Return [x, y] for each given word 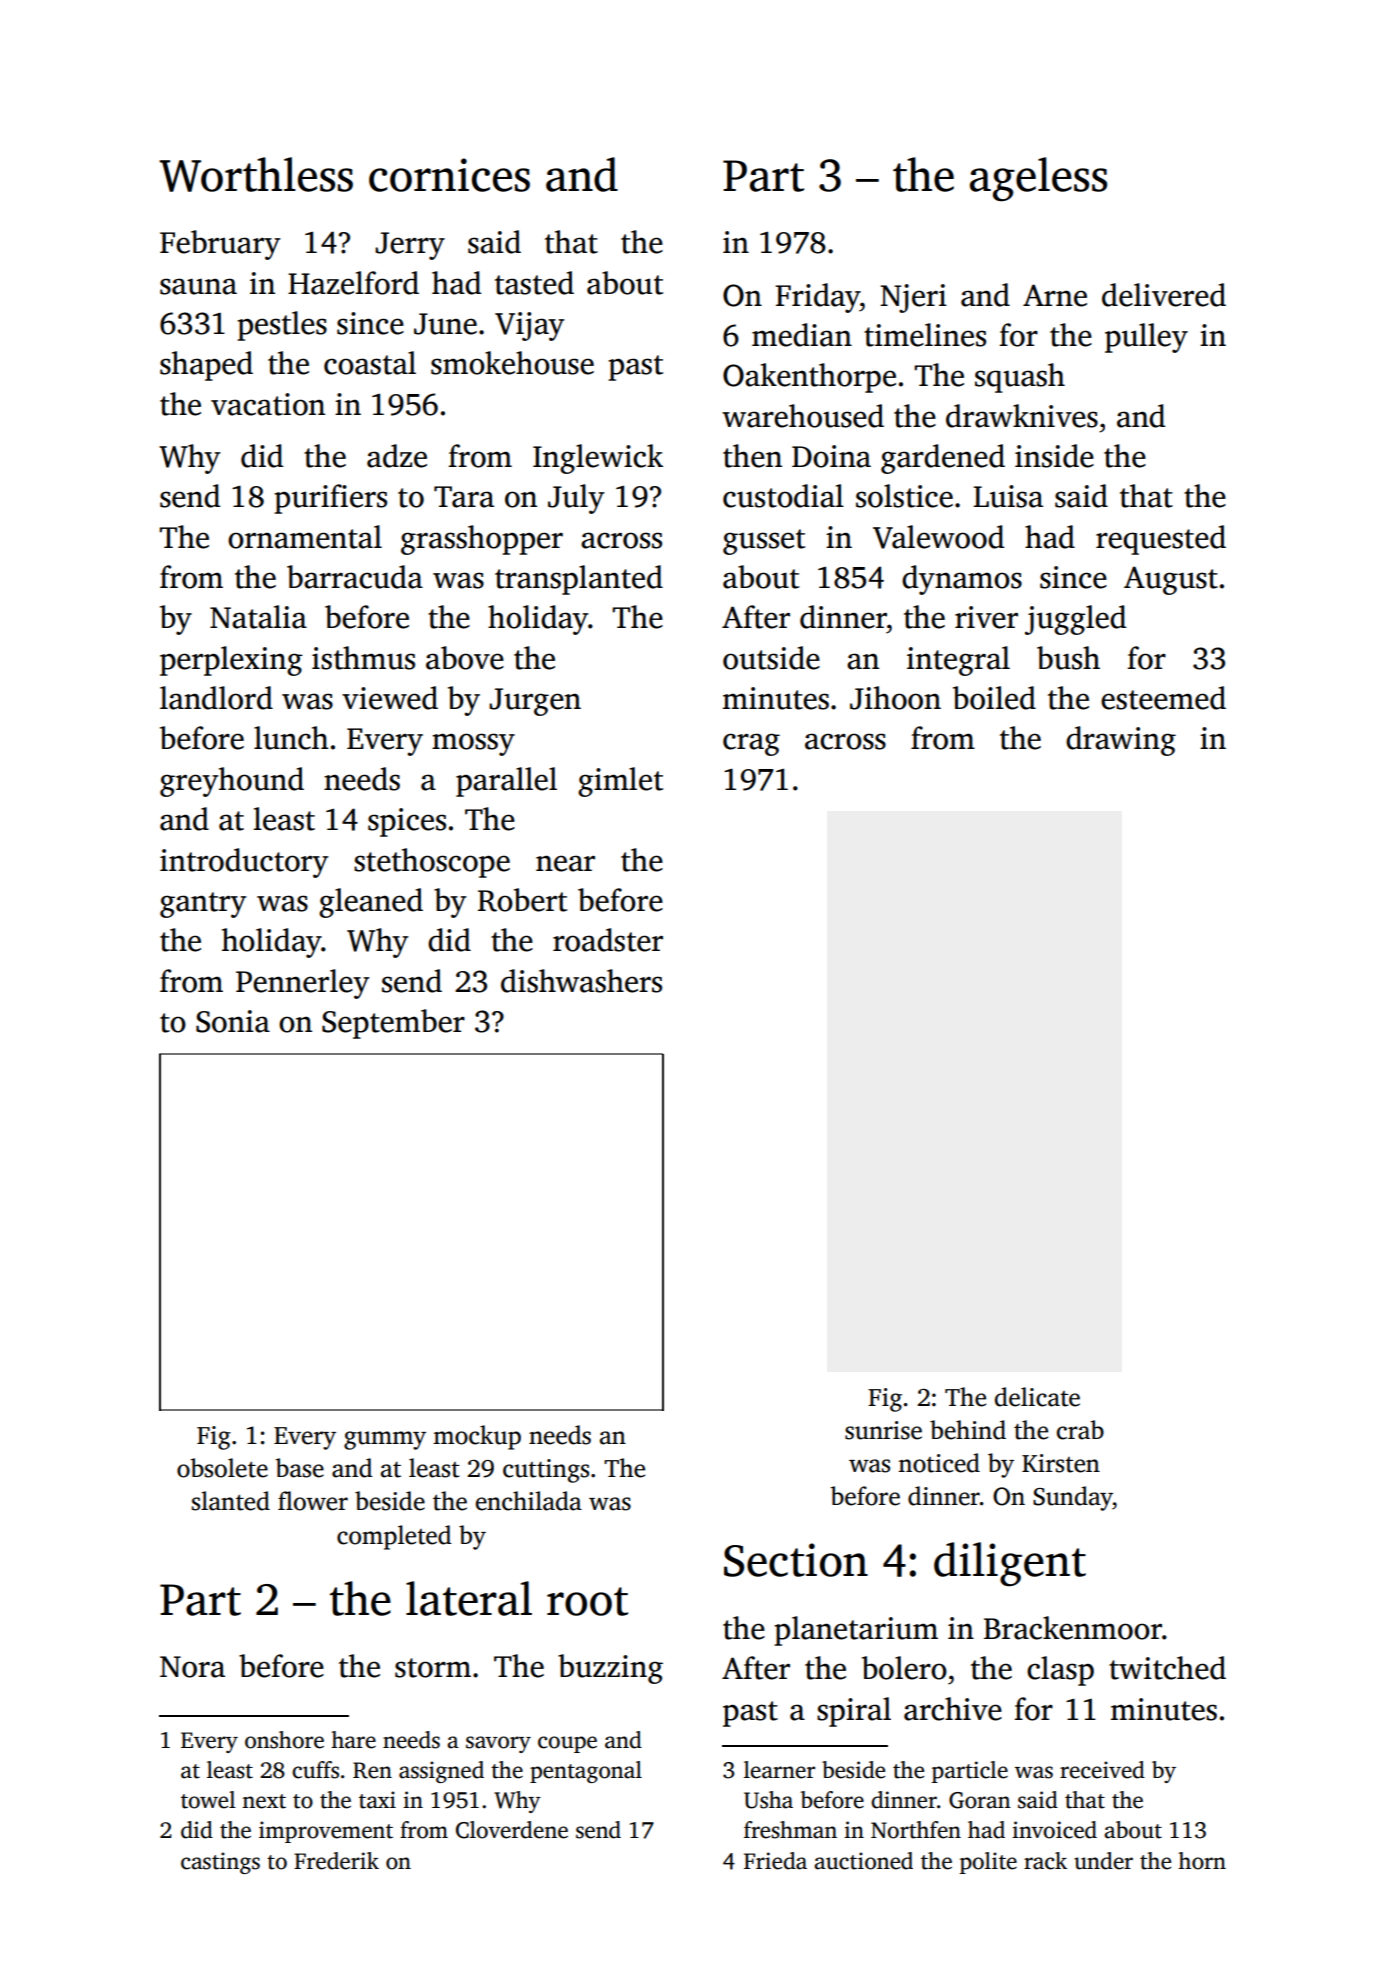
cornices [449, 175]
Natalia [258, 617]
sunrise [883, 1430]
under [1103, 1861]
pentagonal [586, 1772]
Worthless [256, 174]
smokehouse [512, 363]
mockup [477, 1437]
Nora [192, 1667]
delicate [1037, 1397]
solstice [904, 496]
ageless [1038, 179]
